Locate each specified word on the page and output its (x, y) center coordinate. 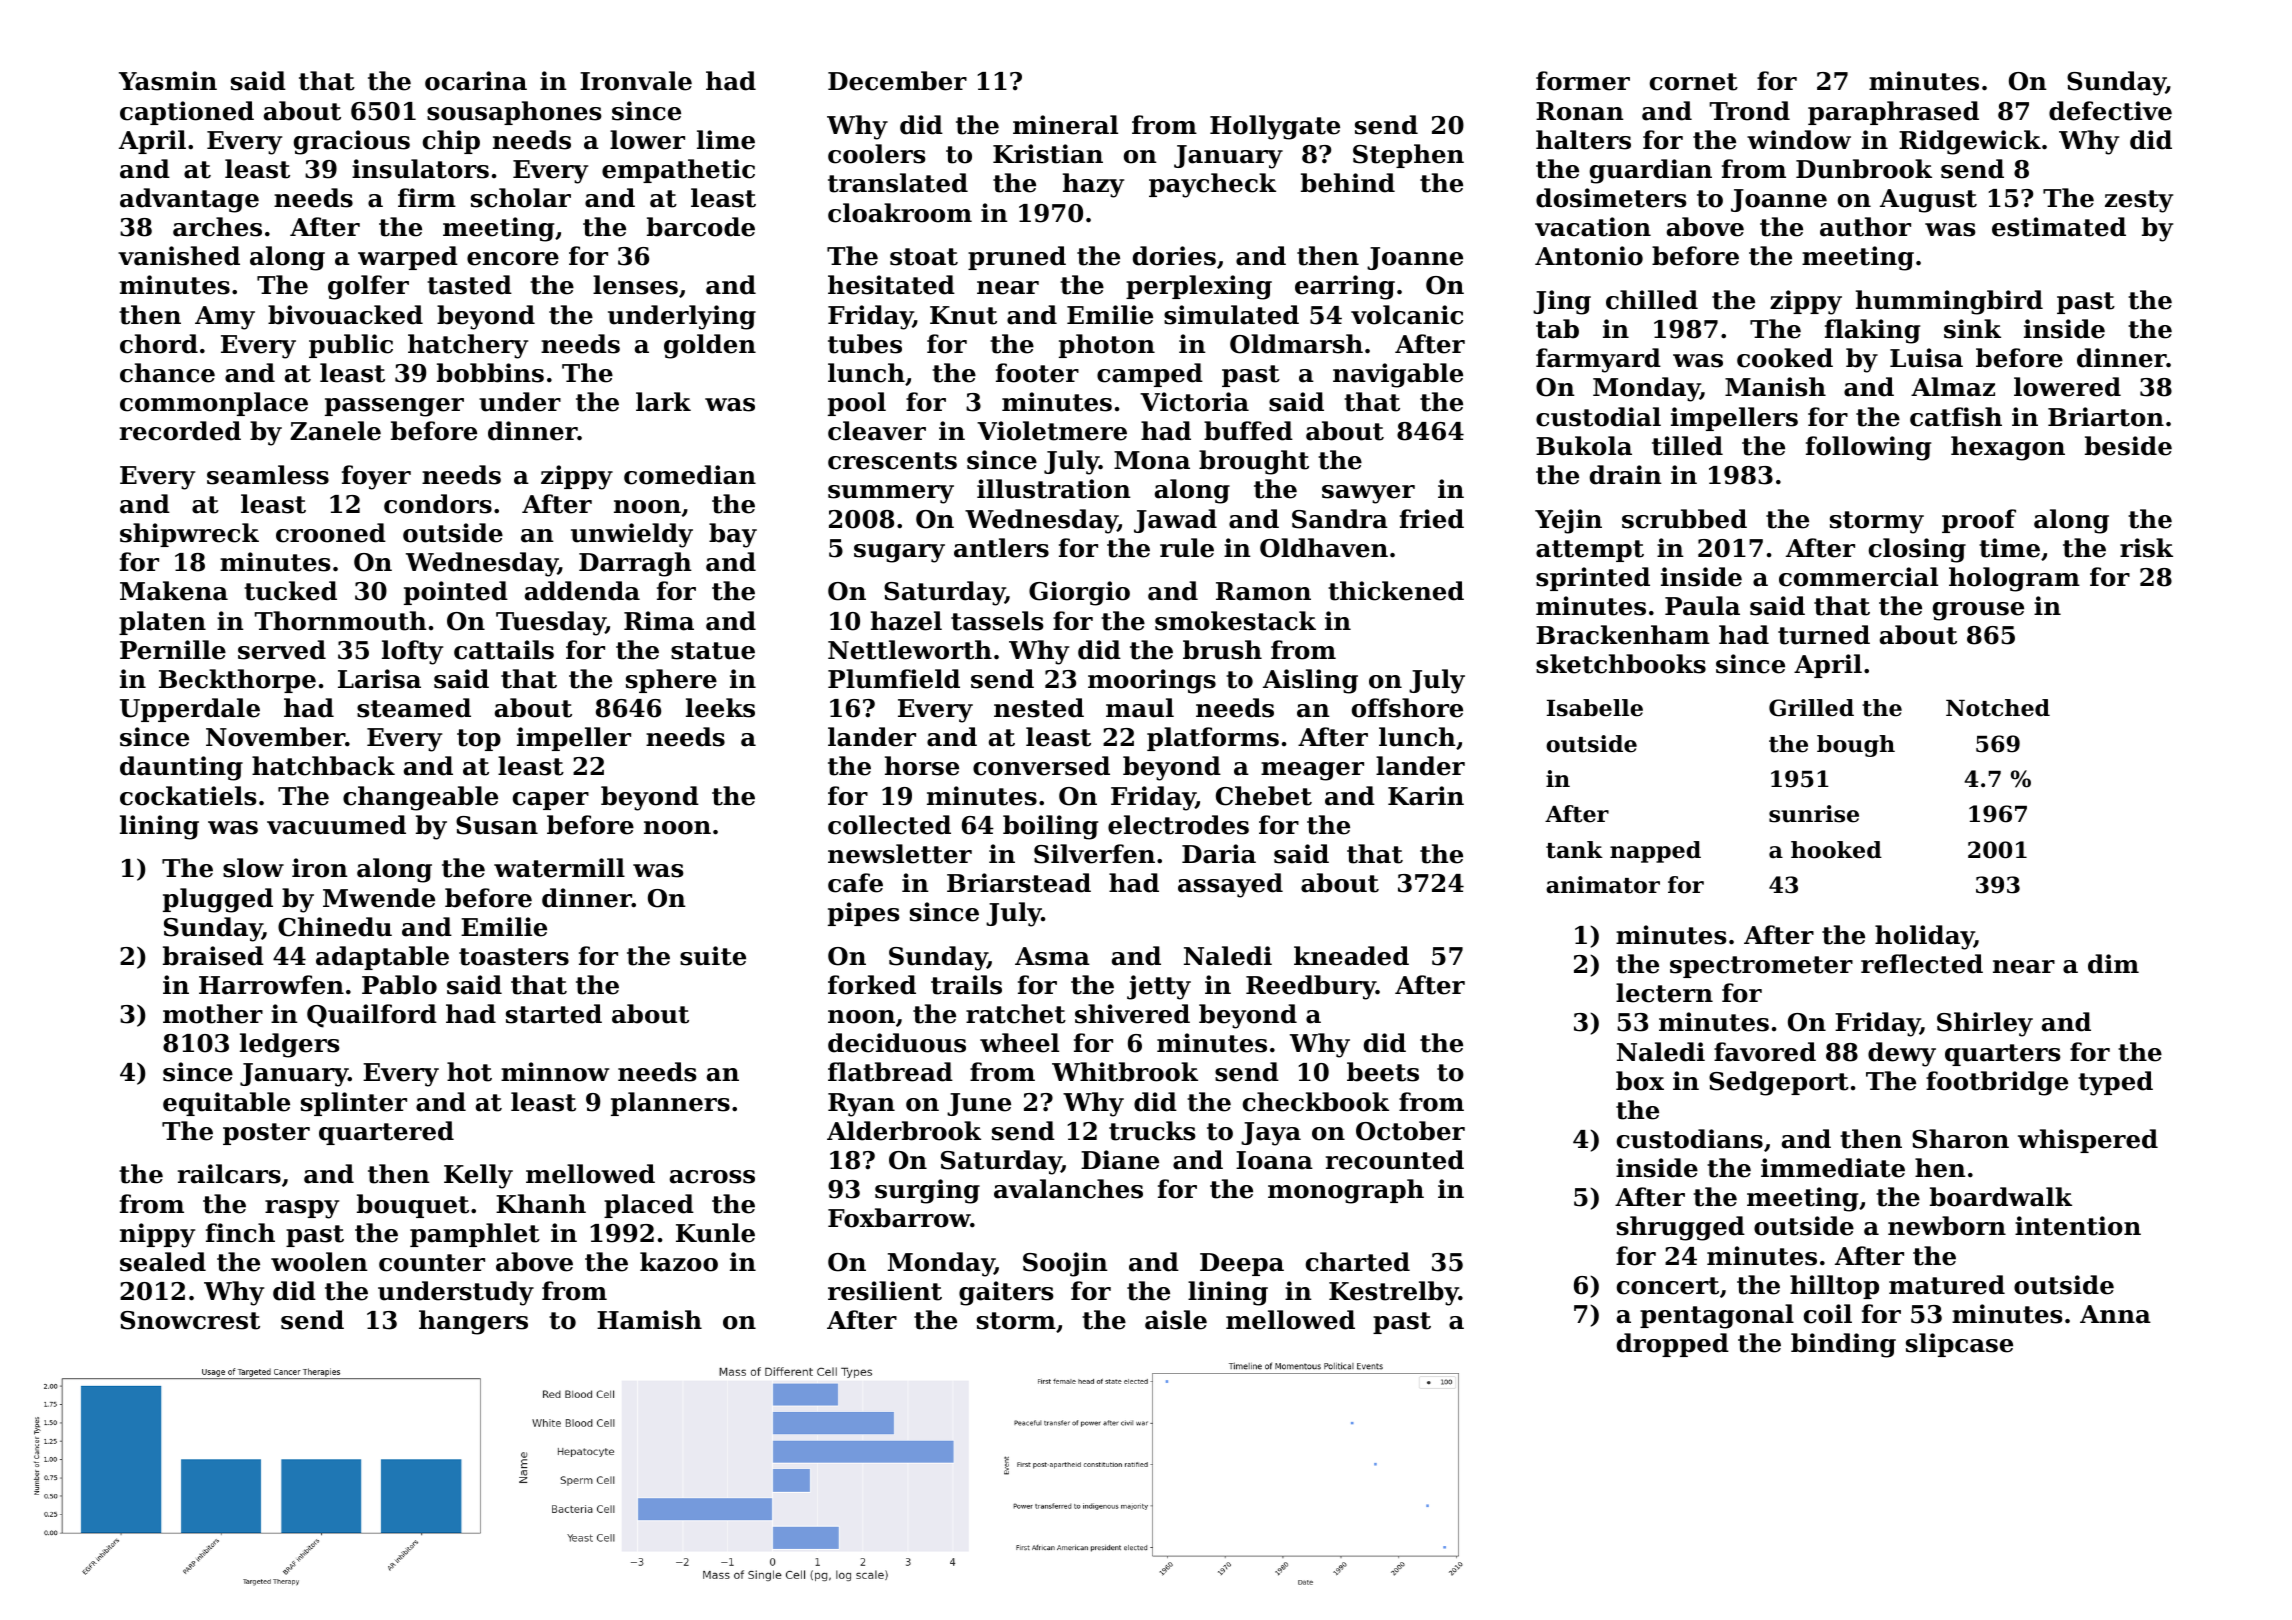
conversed (1041, 766)
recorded (180, 431)
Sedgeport (1779, 1083)
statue (713, 651)
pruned (1017, 258)
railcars (229, 1174)
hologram (2014, 579)
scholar (521, 198)
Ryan (861, 1105)
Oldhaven (1324, 548)
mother (213, 1014)
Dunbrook (1864, 169)
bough (1856, 746)
